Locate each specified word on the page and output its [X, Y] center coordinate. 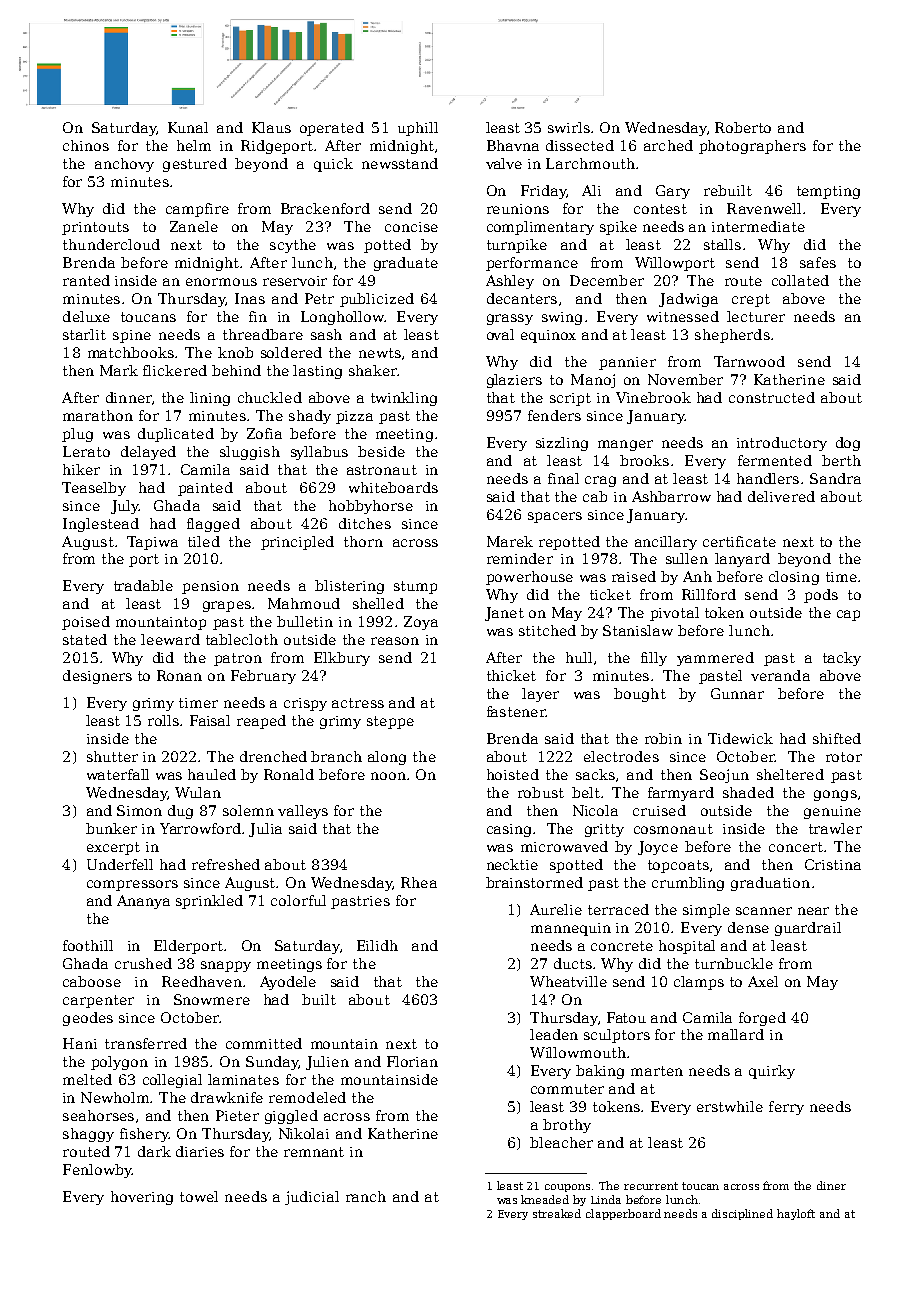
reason [395, 641]
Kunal [188, 127]
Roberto [743, 127]
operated [332, 129]
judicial [312, 1198]
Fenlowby [97, 1171]
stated [85, 639]
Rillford [709, 594]
